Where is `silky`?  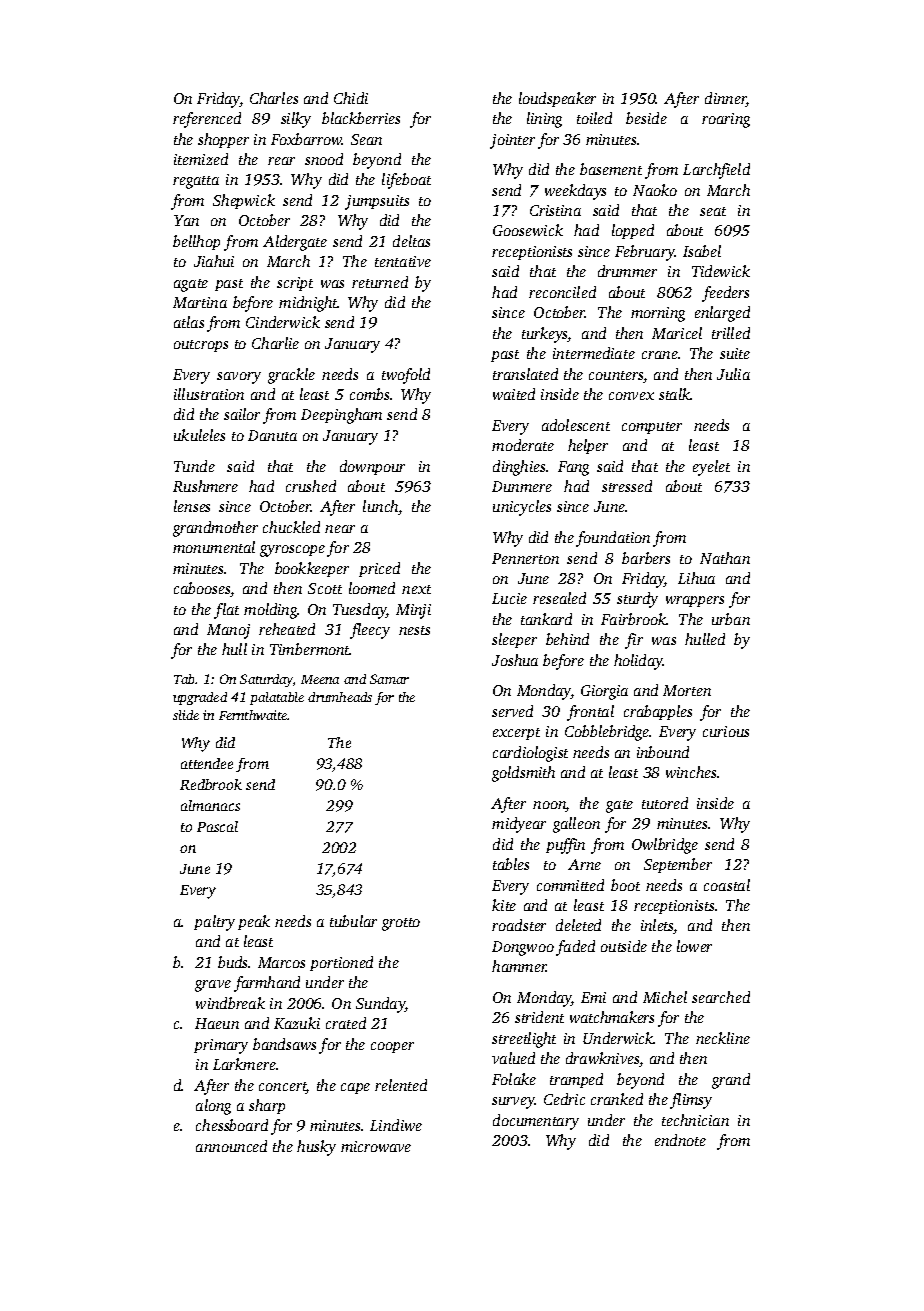 silky is located at coordinates (296, 120).
